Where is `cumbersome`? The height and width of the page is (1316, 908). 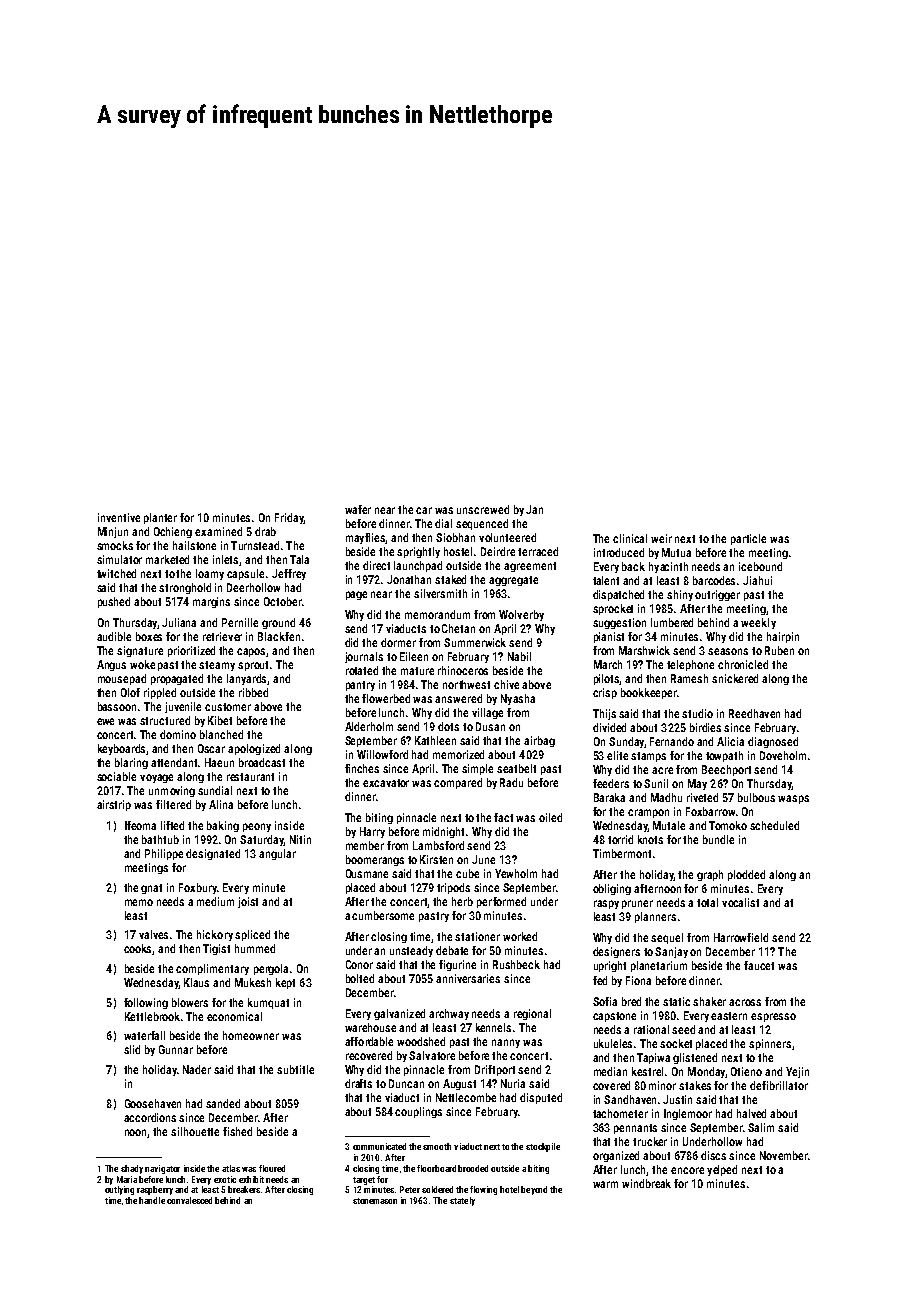
cumbersome is located at coordinates (383, 915).
